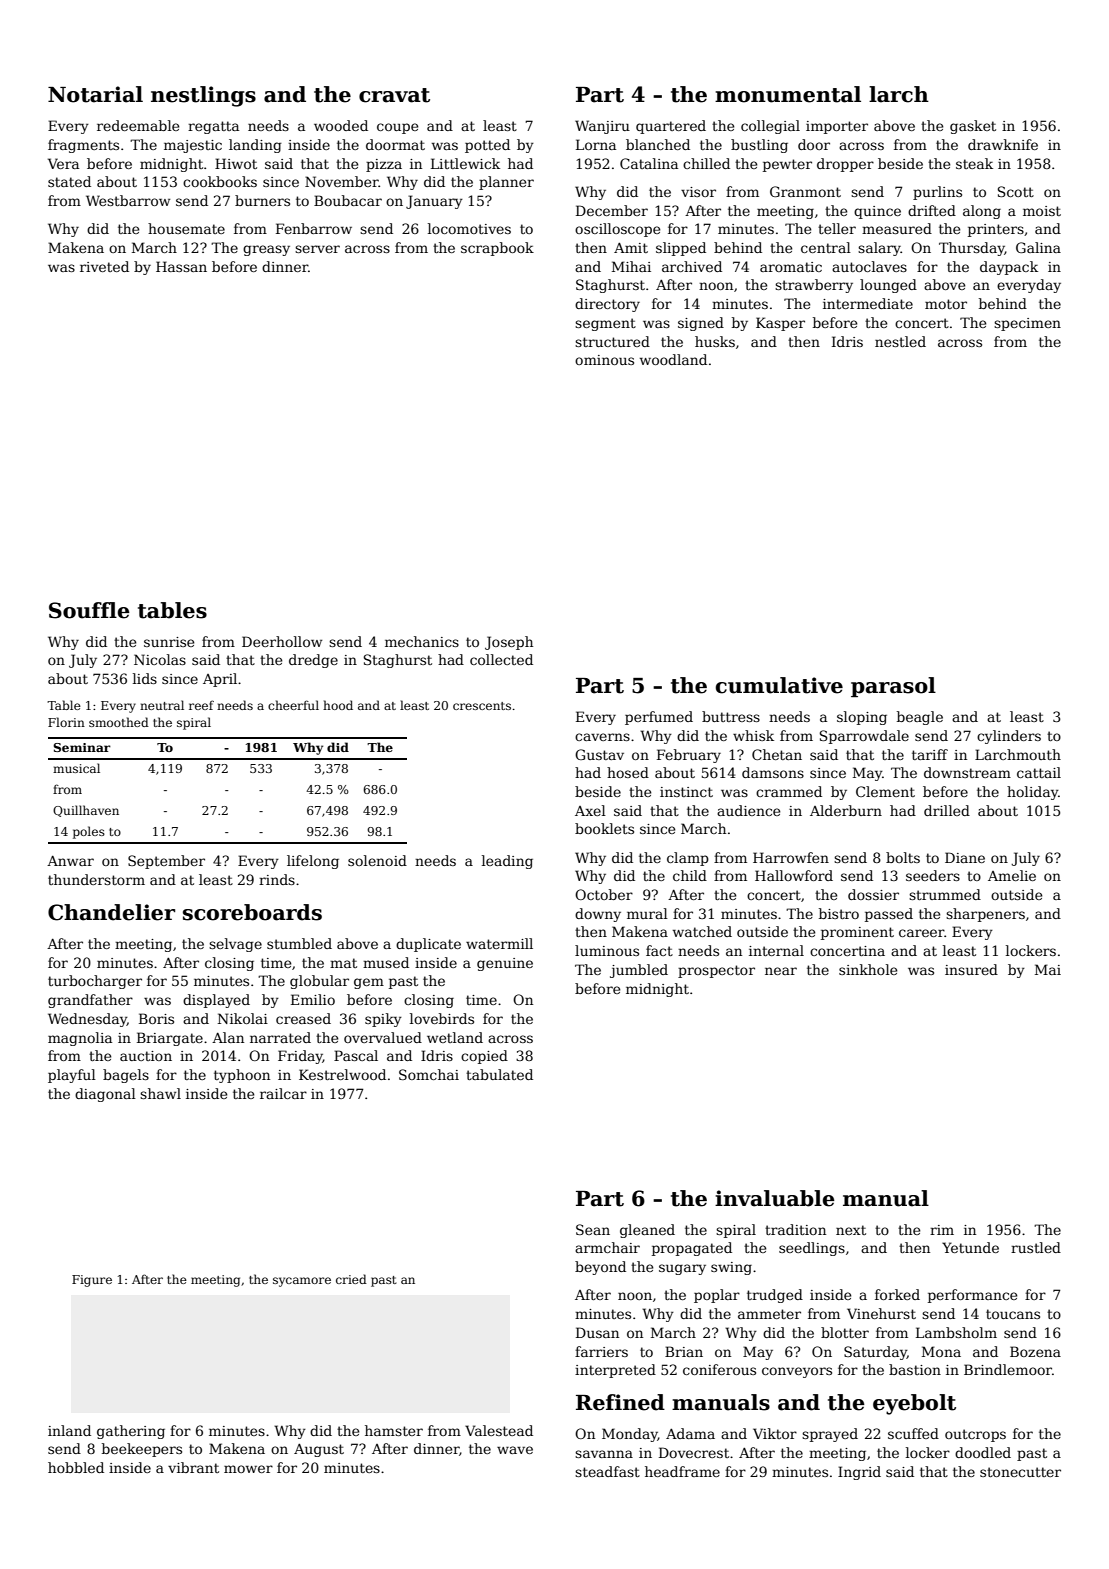  Describe the element at coordinates (319, 1450) in the image. I see `August` at that location.
